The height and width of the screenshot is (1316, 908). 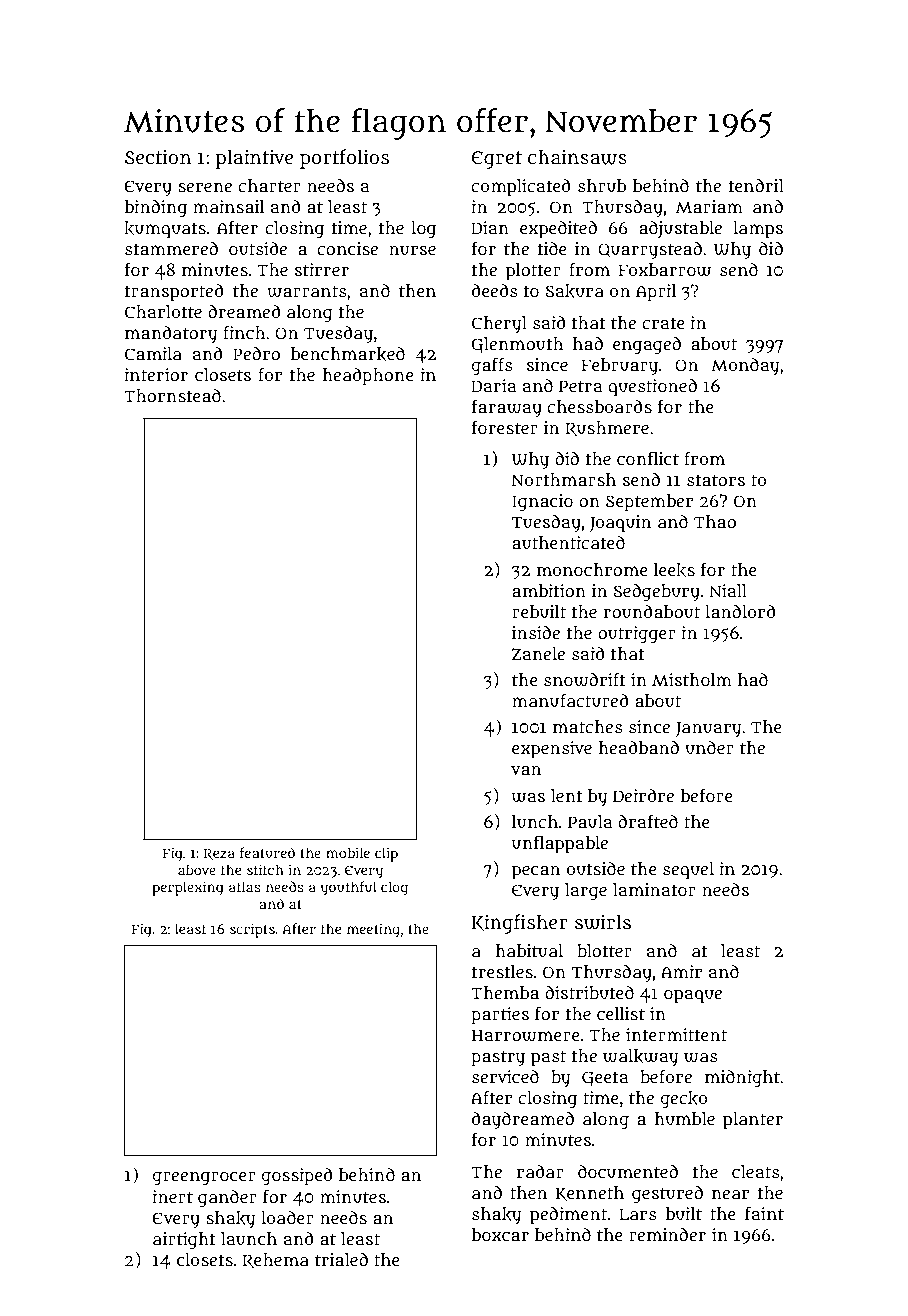 I want to click on perplexing, so click(x=187, y=888).
